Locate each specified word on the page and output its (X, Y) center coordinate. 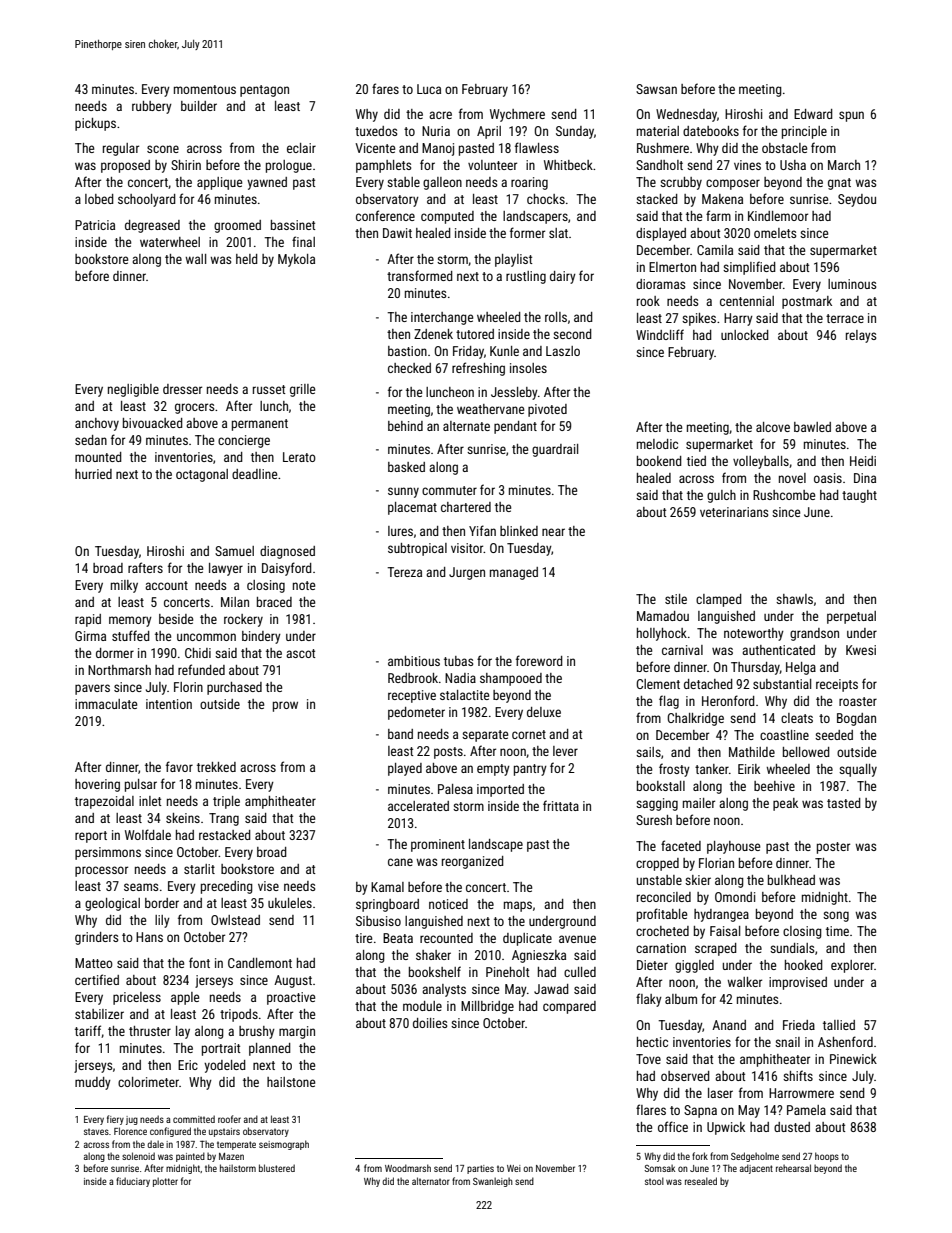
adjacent (756, 1169)
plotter (165, 1182)
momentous (205, 89)
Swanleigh (493, 1182)
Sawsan (656, 89)
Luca (429, 89)
